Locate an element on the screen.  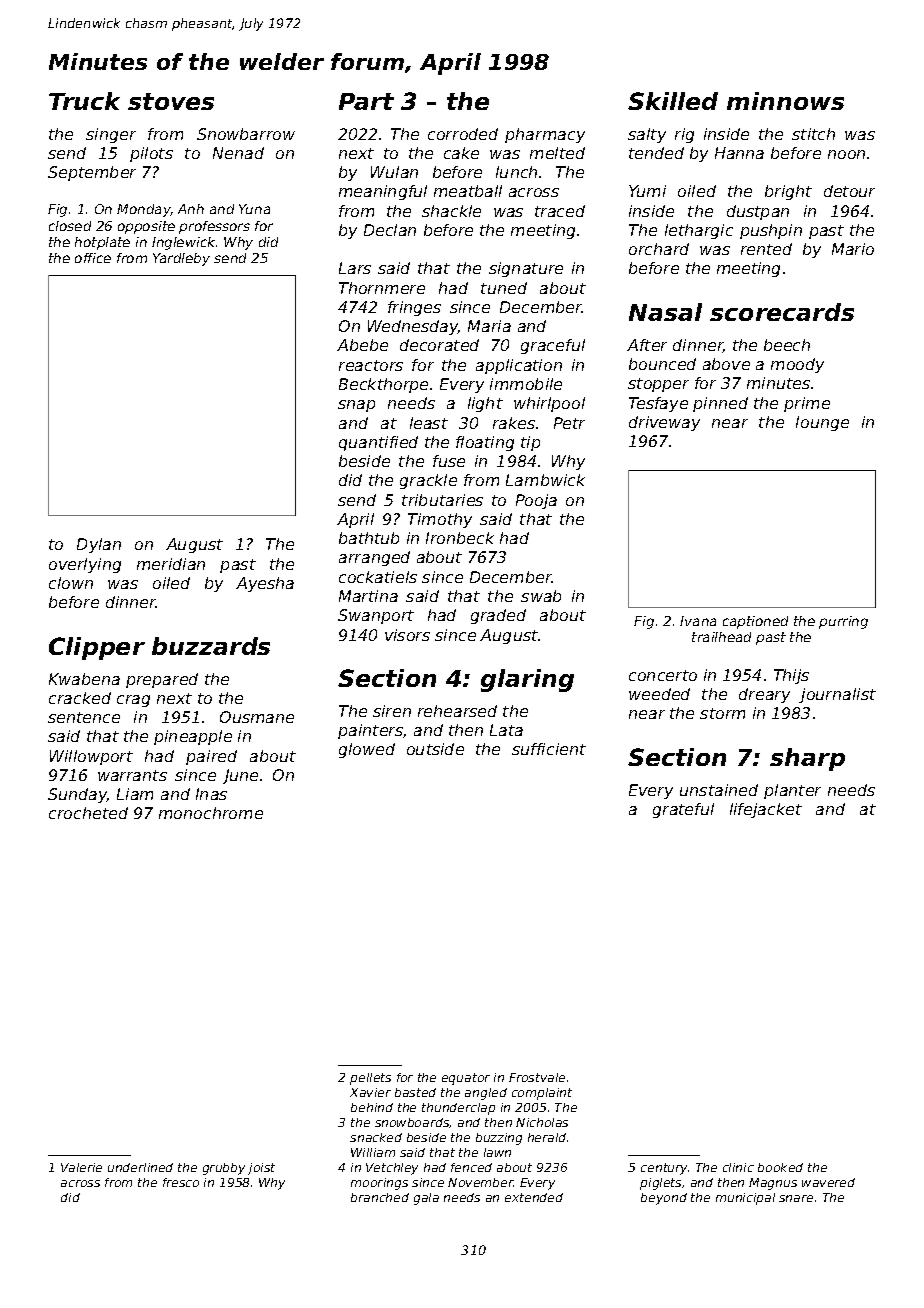
Frostvale is located at coordinates (537, 1077).
